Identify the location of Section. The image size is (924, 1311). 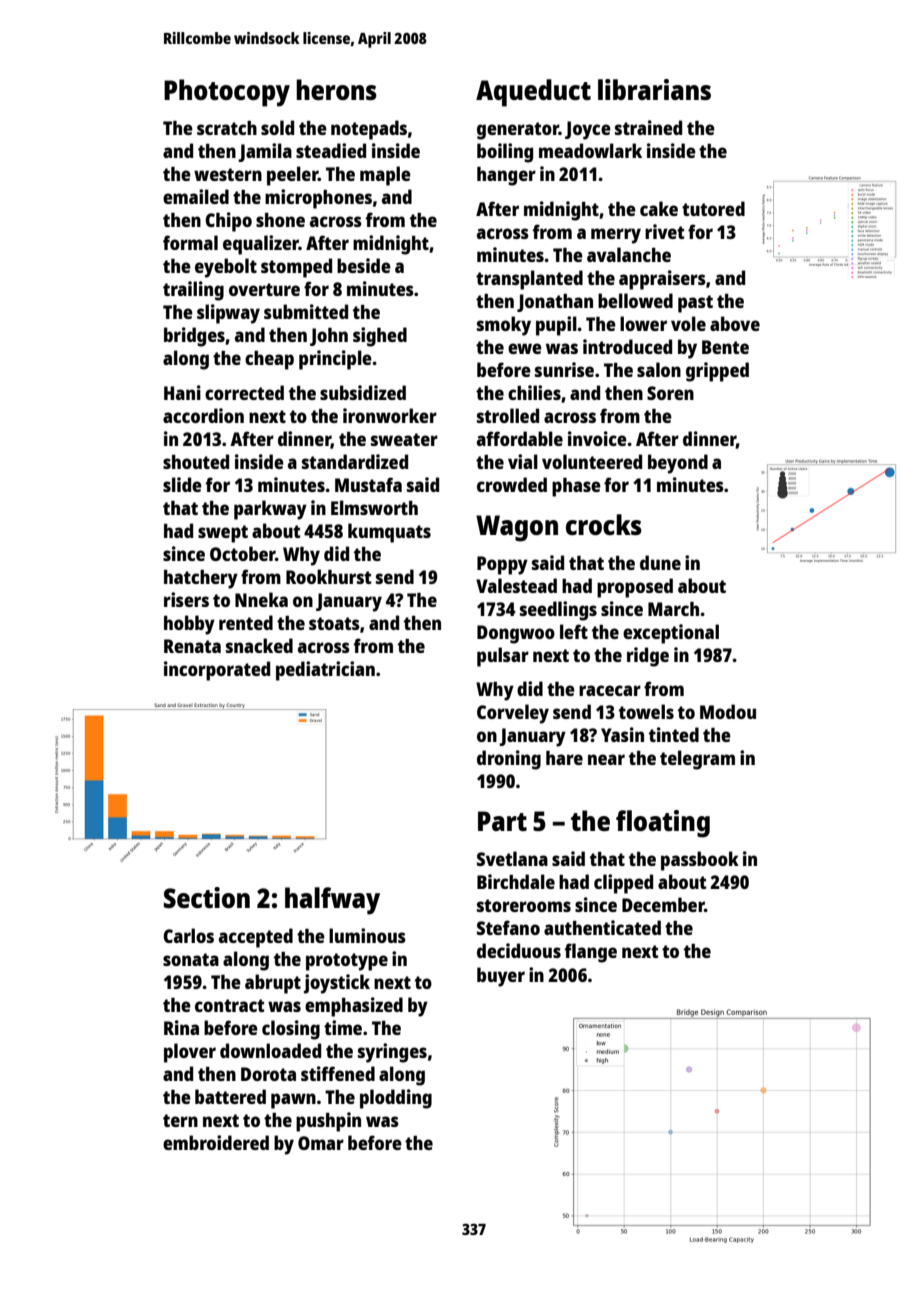
(207, 897).
